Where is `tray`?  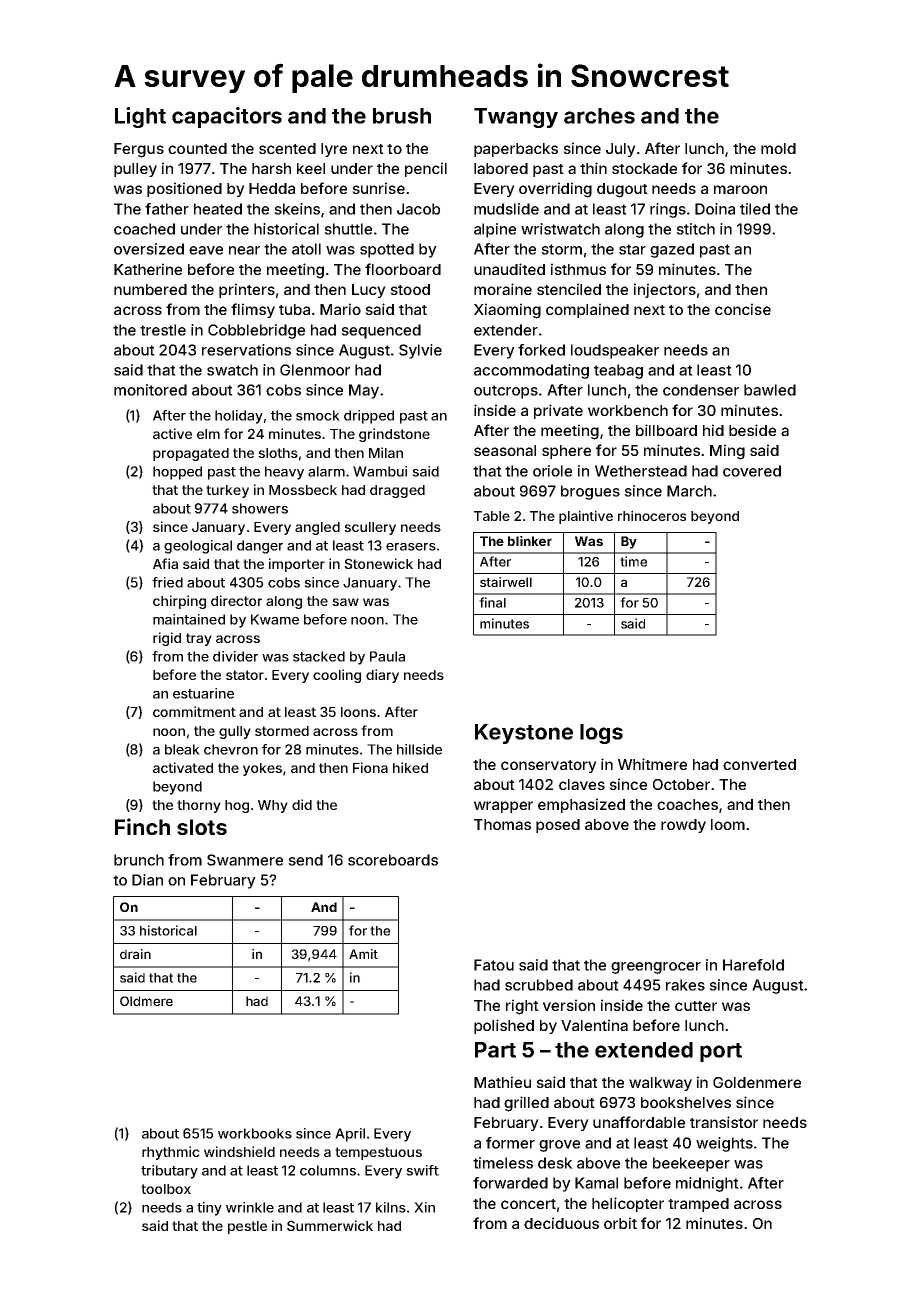
tray is located at coordinates (199, 639).
